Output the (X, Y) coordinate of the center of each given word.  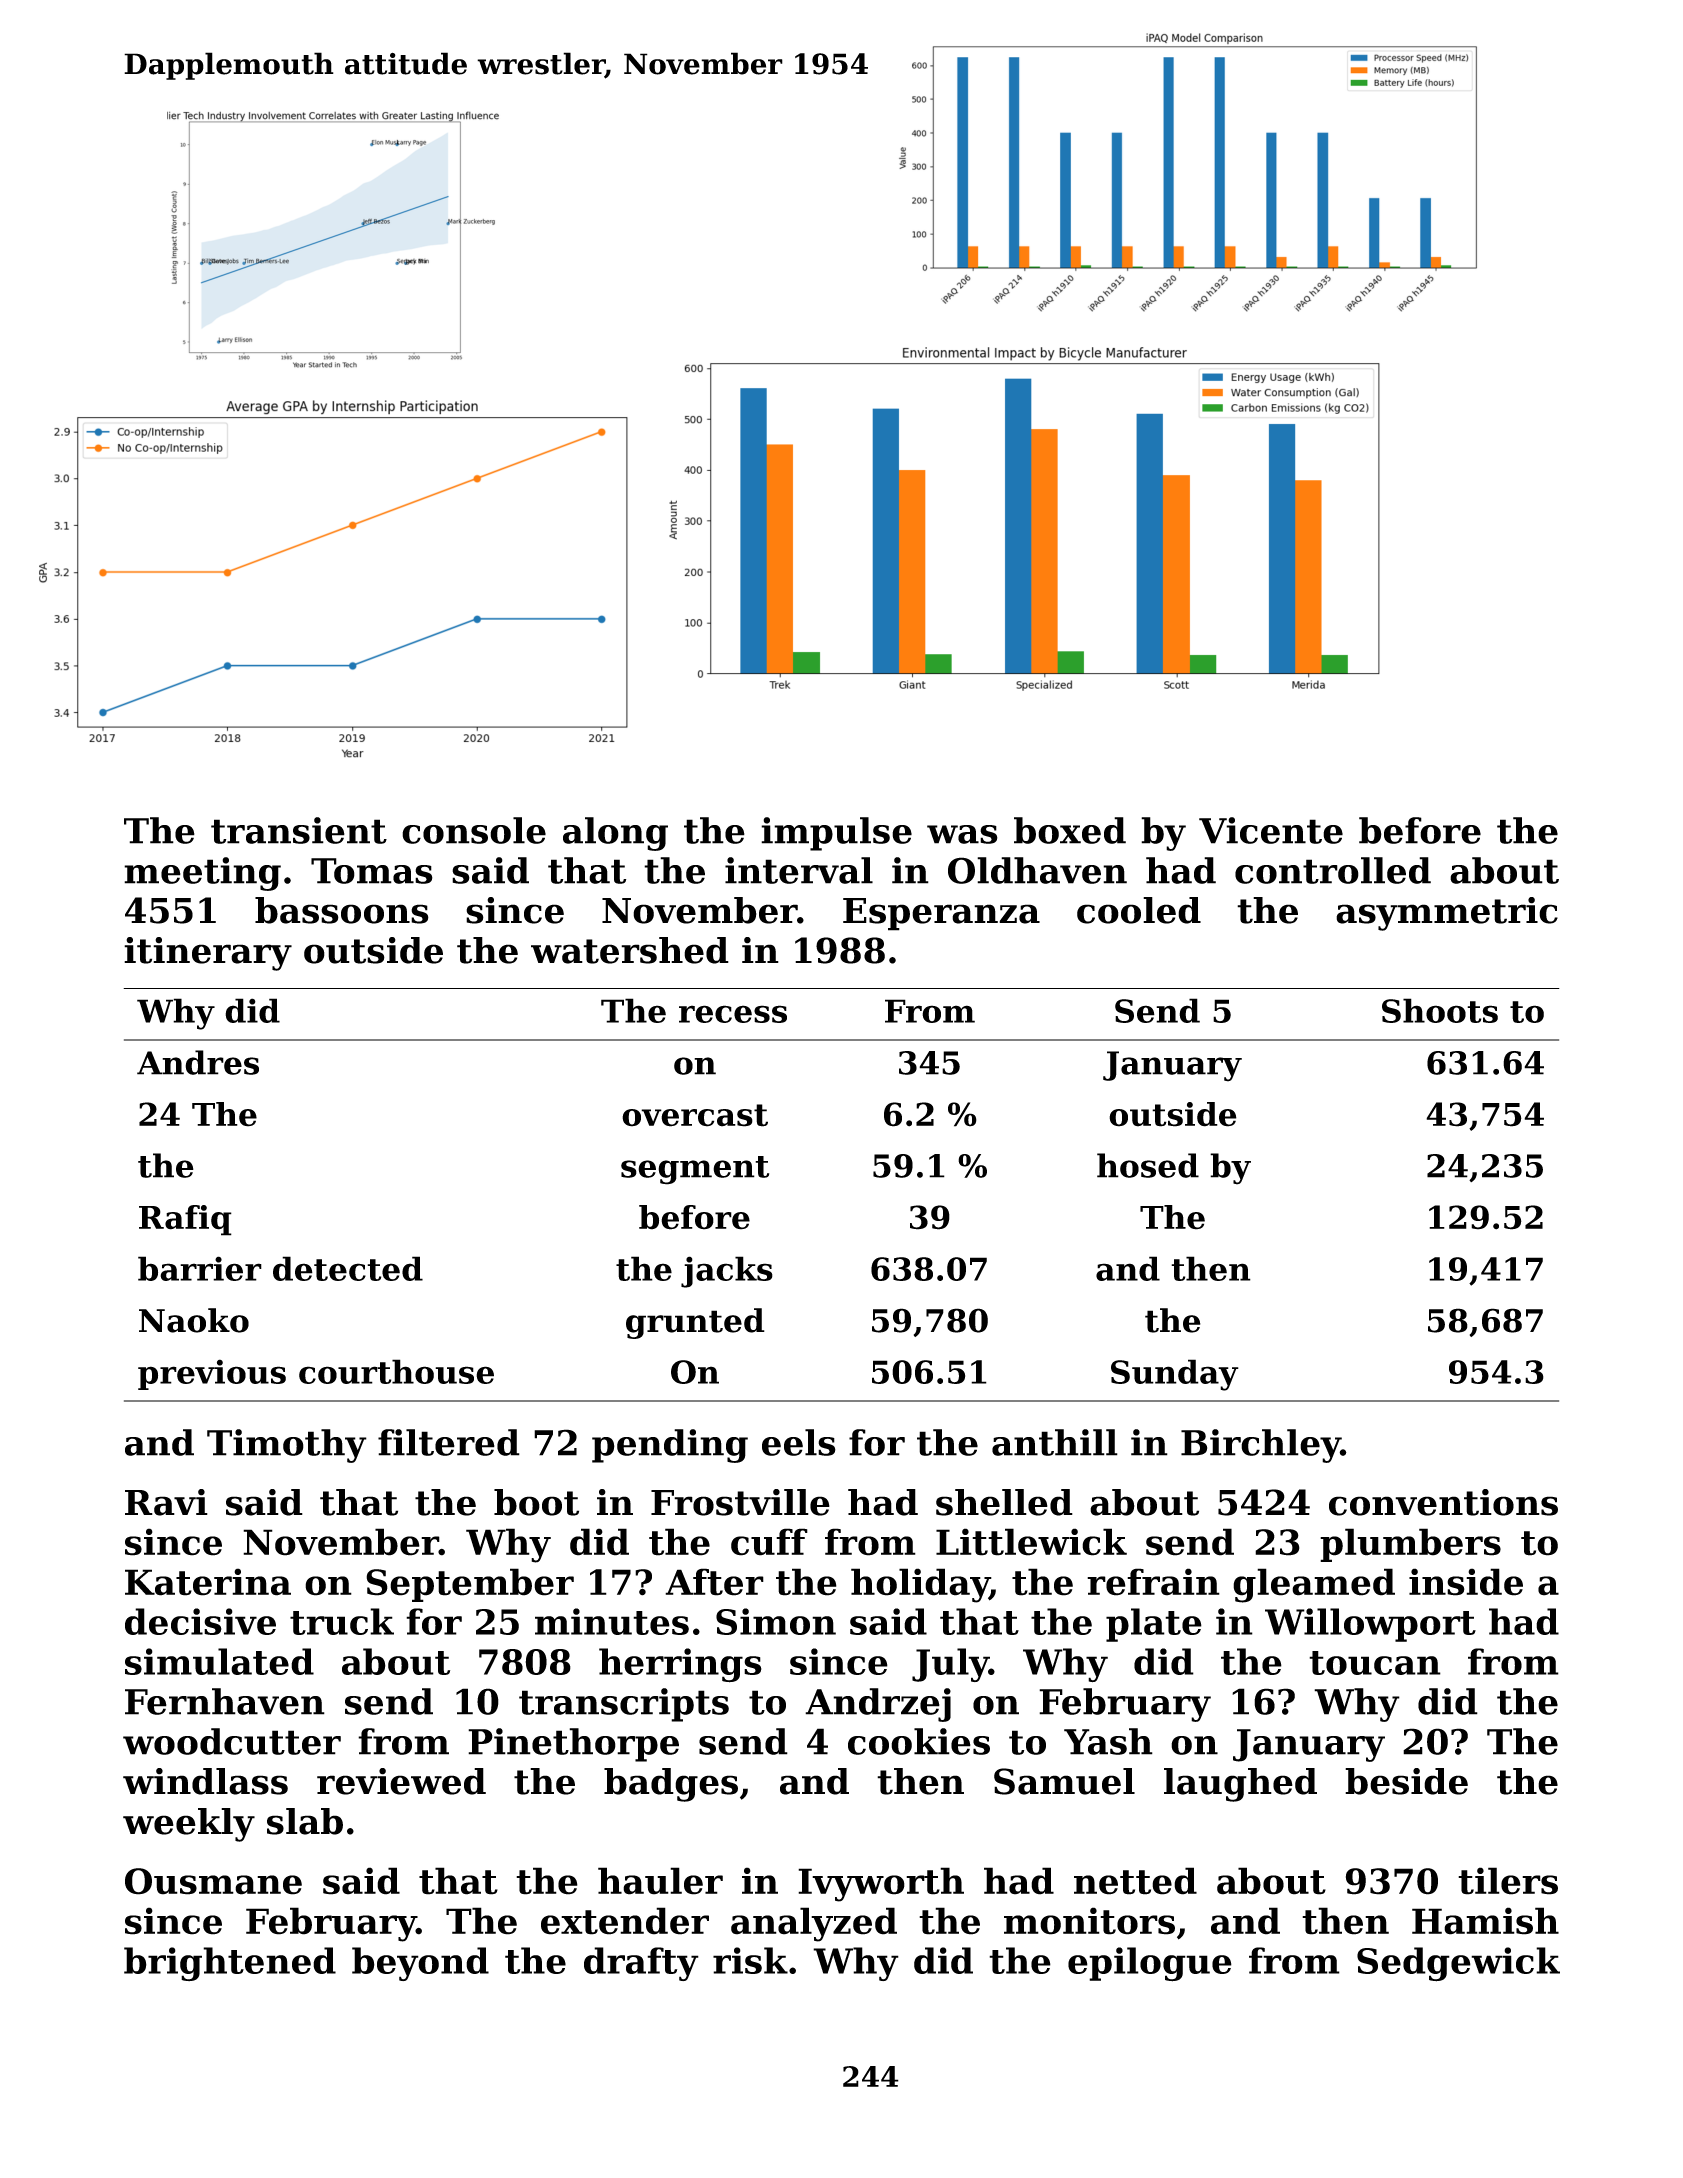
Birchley (1261, 1446)
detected (348, 1268)
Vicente (1271, 830)
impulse (836, 834)
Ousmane (213, 1881)
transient (299, 830)
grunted (695, 1323)
